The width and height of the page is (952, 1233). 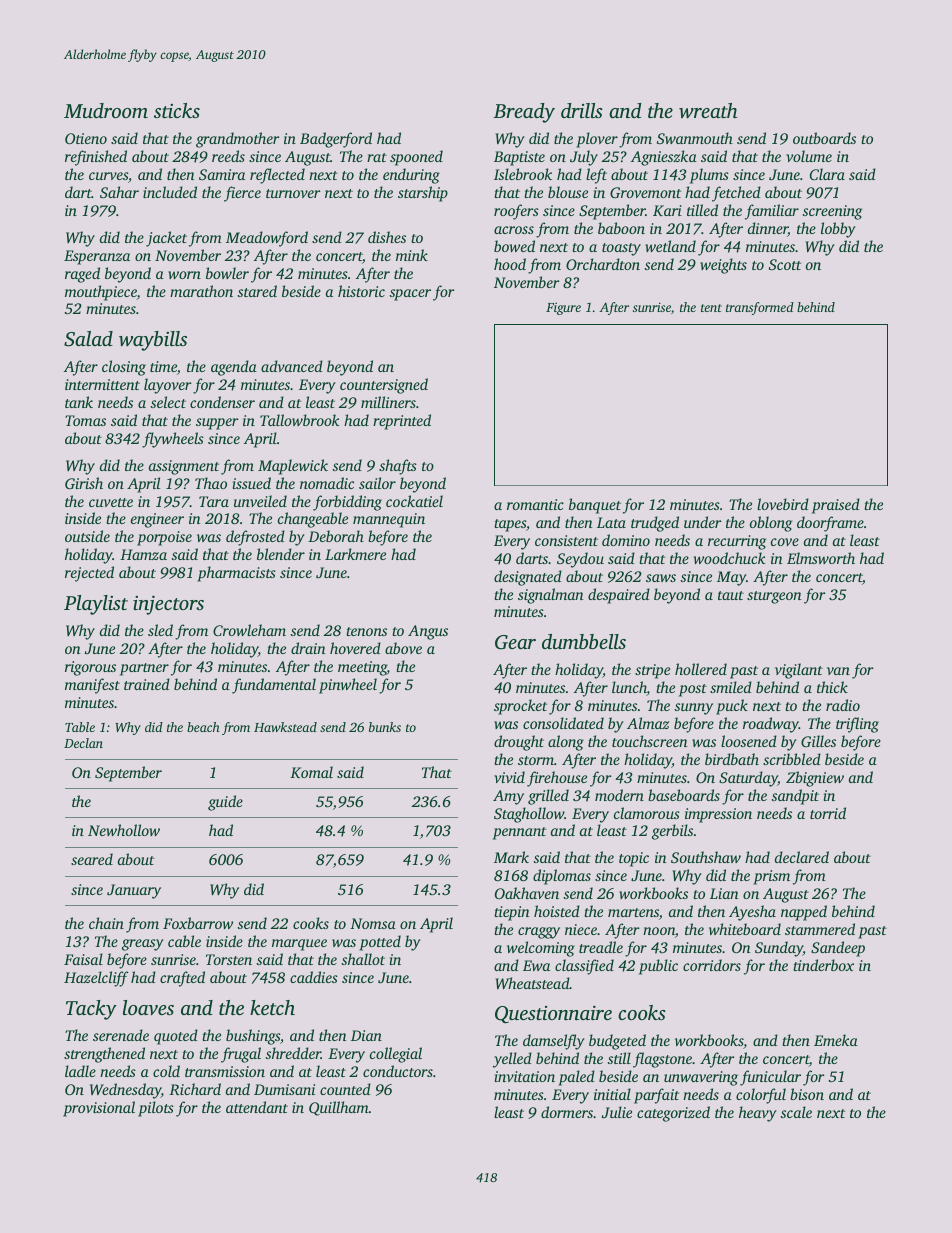 I want to click on Dumisani, so click(x=284, y=1089).
